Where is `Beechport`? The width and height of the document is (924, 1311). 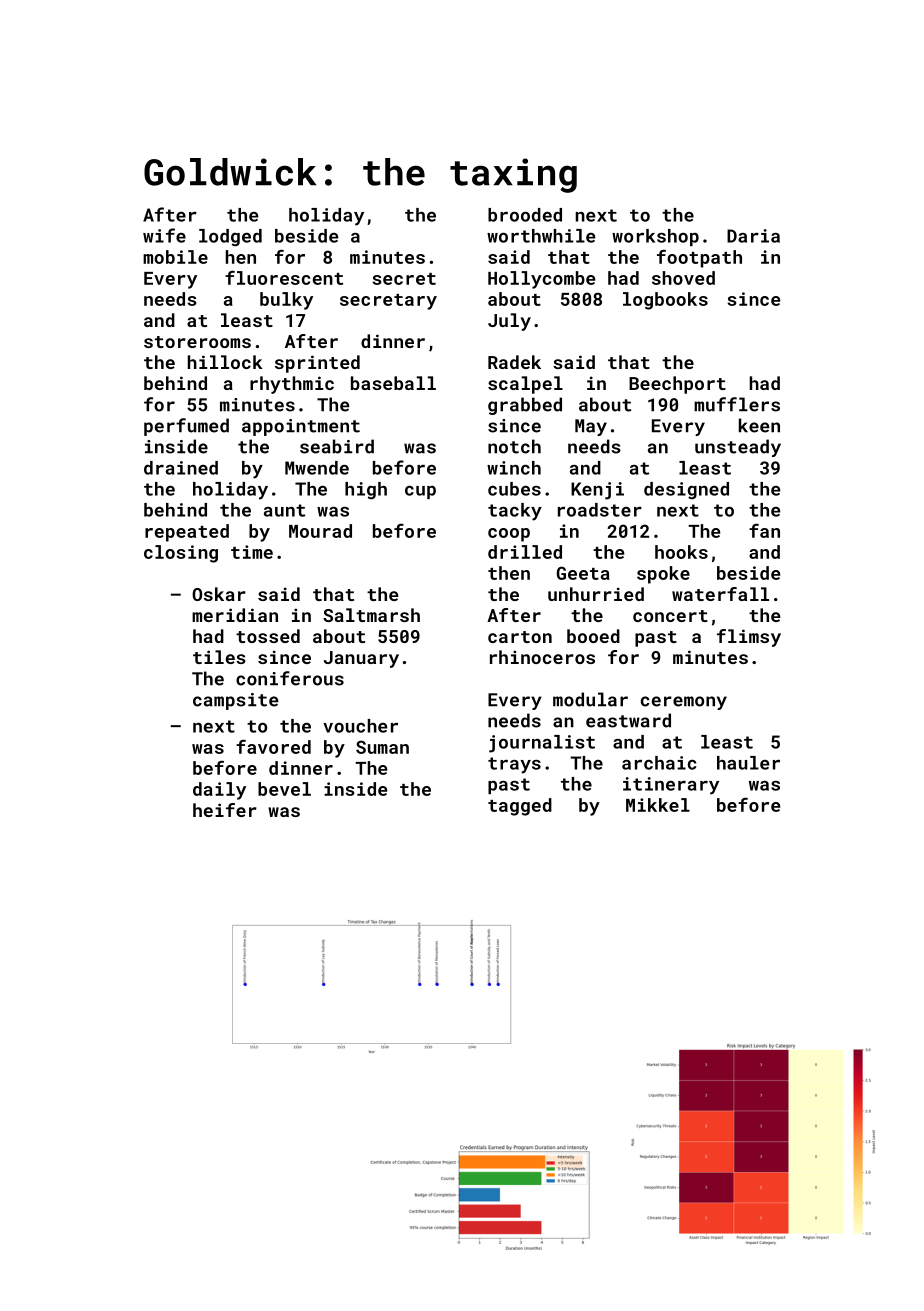
Beechport is located at coordinates (677, 385).
